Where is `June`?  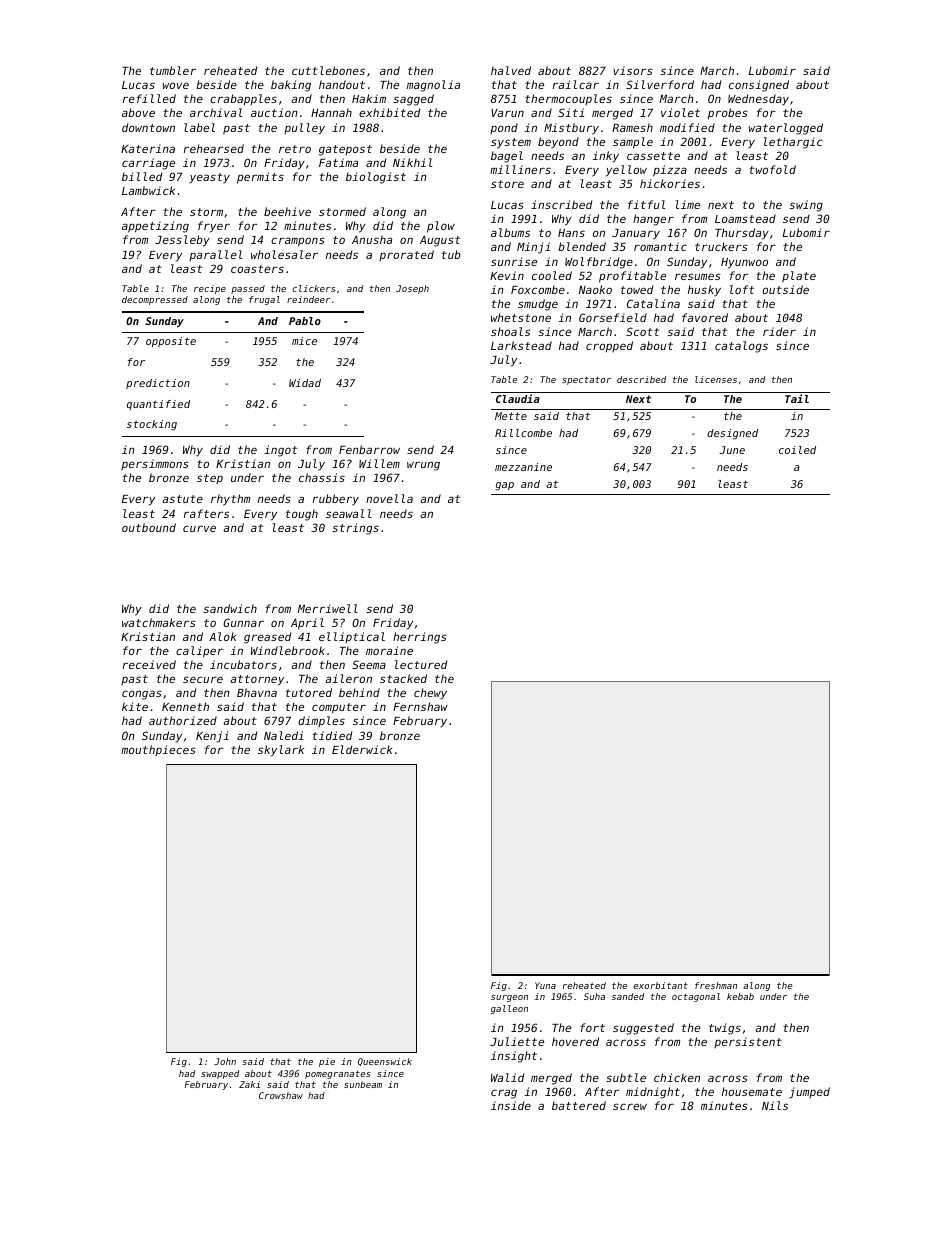
June is located at coordinates (732, 450).
